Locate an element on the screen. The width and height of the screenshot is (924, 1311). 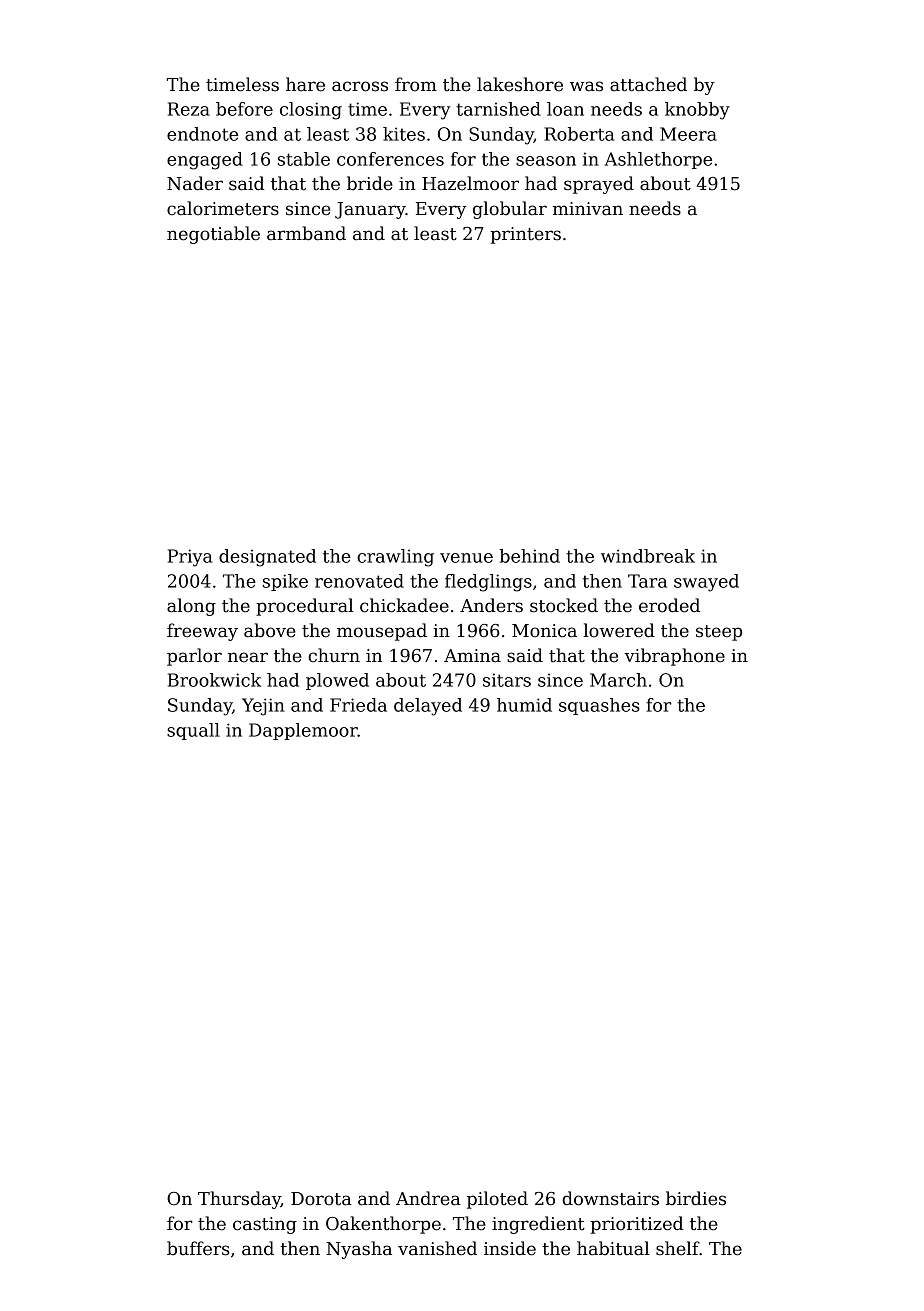
Andrea is located at coordinates (428, 1198).
